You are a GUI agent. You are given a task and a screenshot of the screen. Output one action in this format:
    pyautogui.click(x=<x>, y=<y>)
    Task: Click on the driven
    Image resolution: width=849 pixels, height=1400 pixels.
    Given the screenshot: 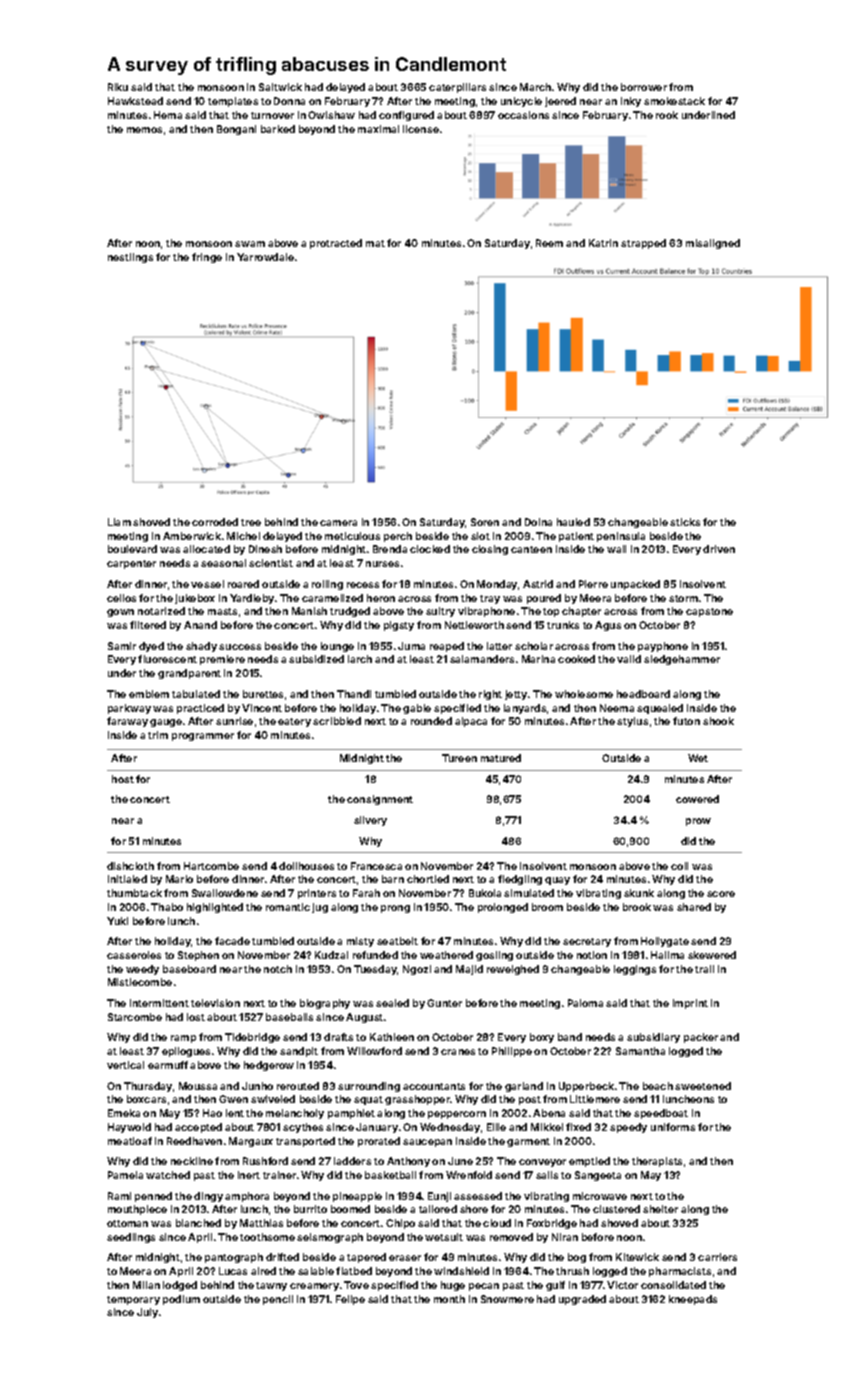 What is the action you would take?
    pyautogui.click(x=719, y=549)
